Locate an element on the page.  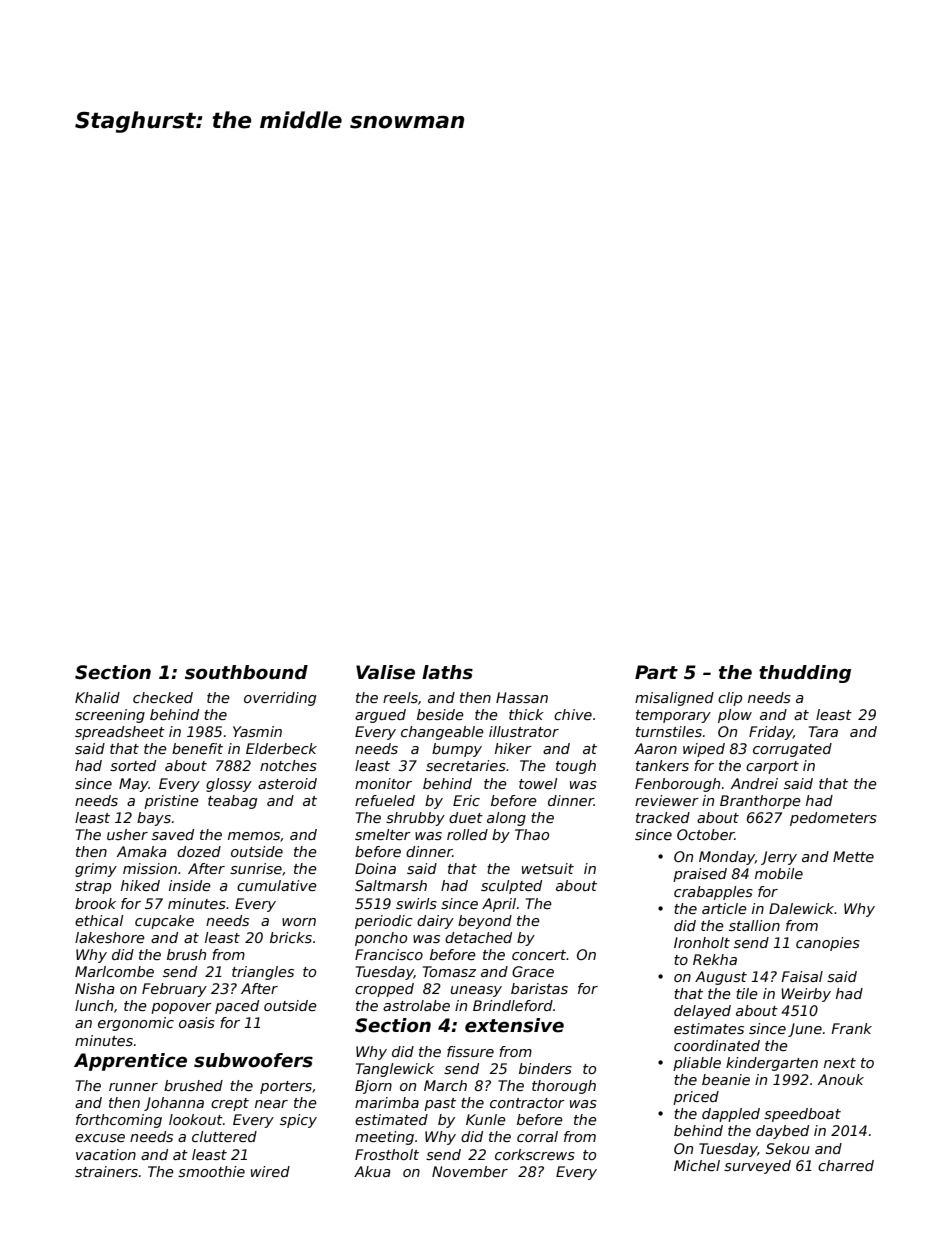
February is located at coordinates (174, 990).
